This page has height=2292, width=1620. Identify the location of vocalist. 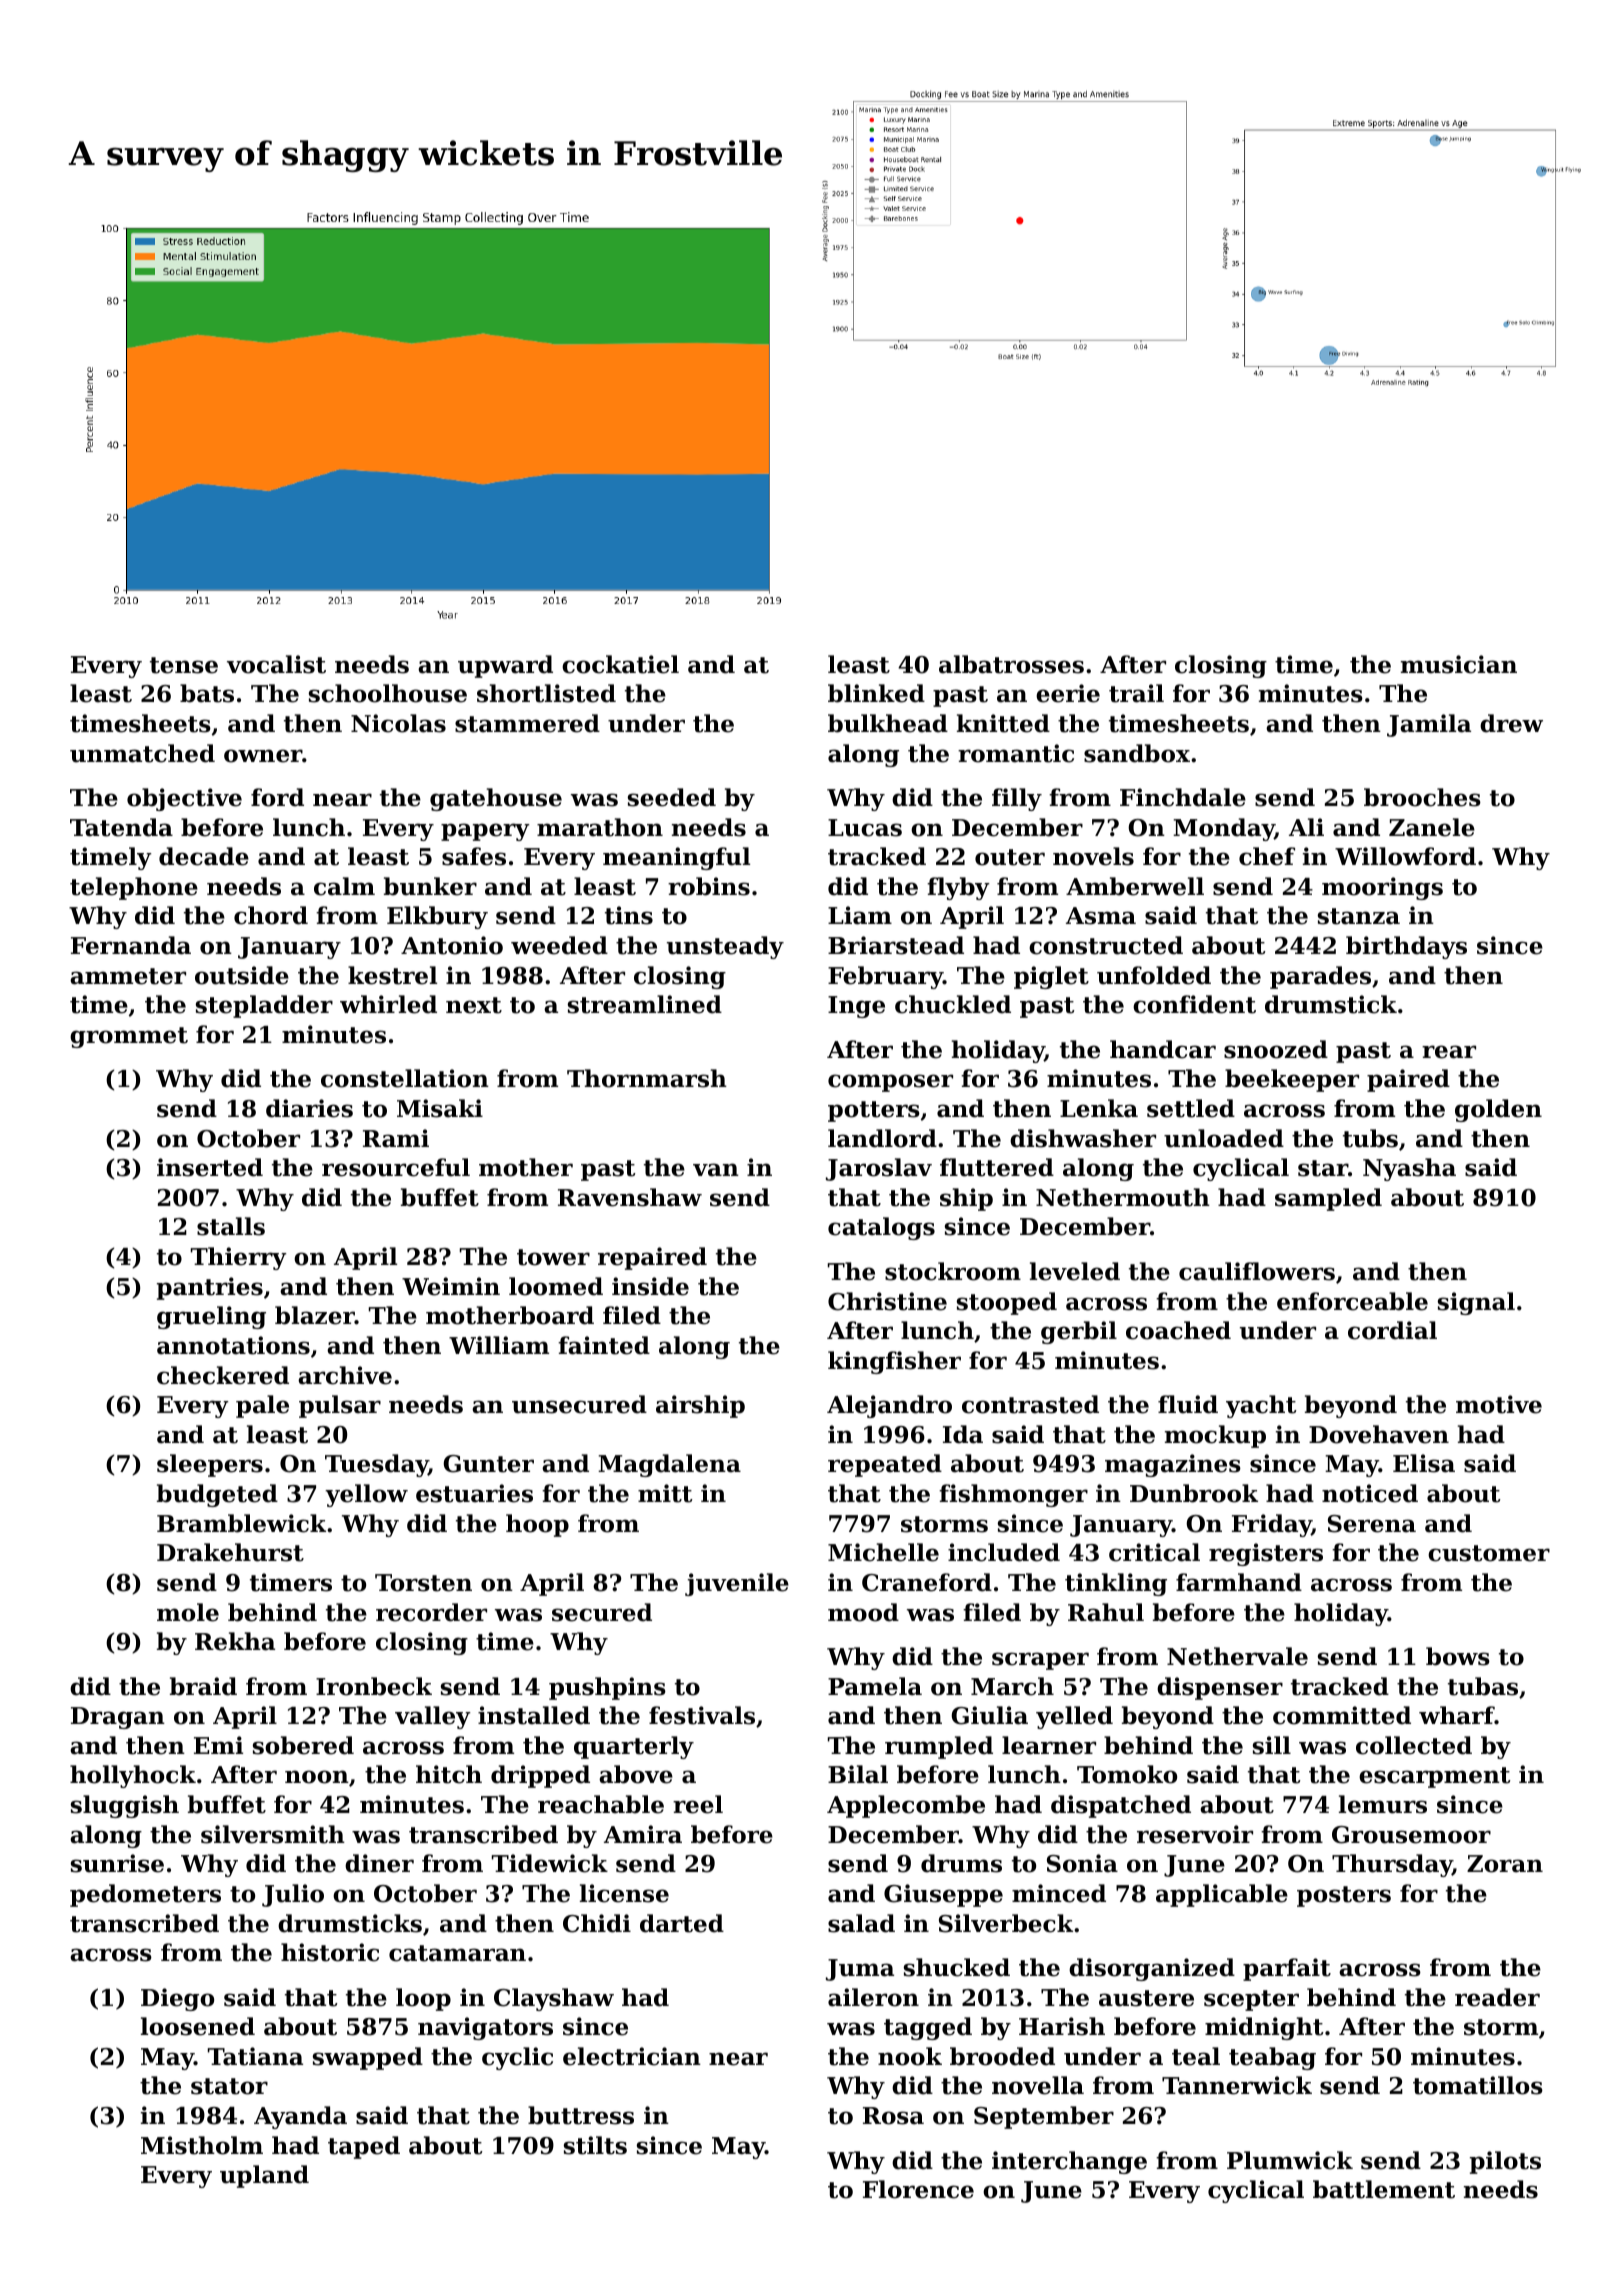
(276, 664).
